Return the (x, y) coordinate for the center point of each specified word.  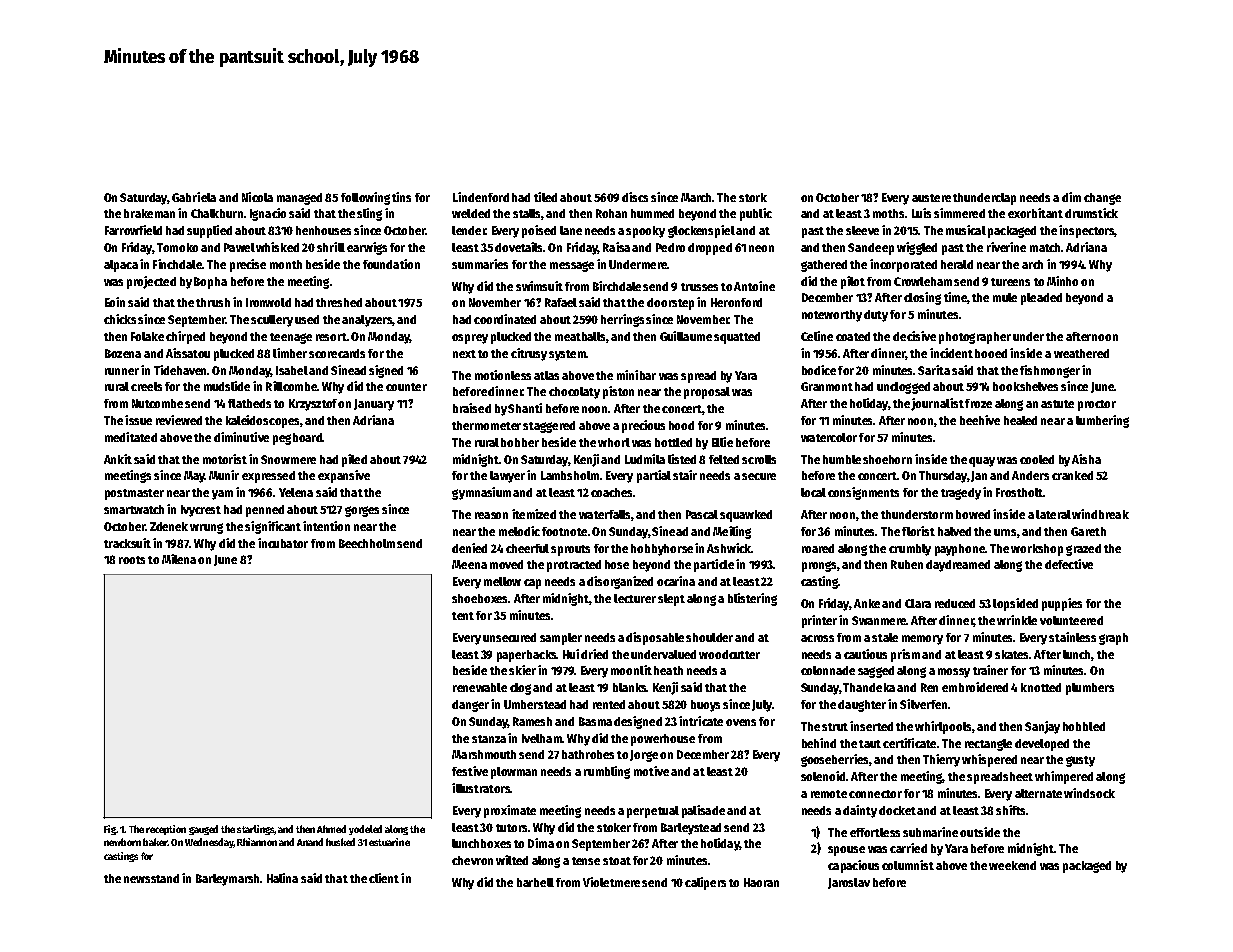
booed (991, 353)
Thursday (943, 477)
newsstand (151, 878)
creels (146, 386)
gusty (1080, 761)
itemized (534, 514)
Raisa (616, 247)
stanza (489, 739)
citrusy (529, 354)
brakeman (149, 213)
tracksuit (127, 543)
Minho (1062, 281)
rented (609, 704)
